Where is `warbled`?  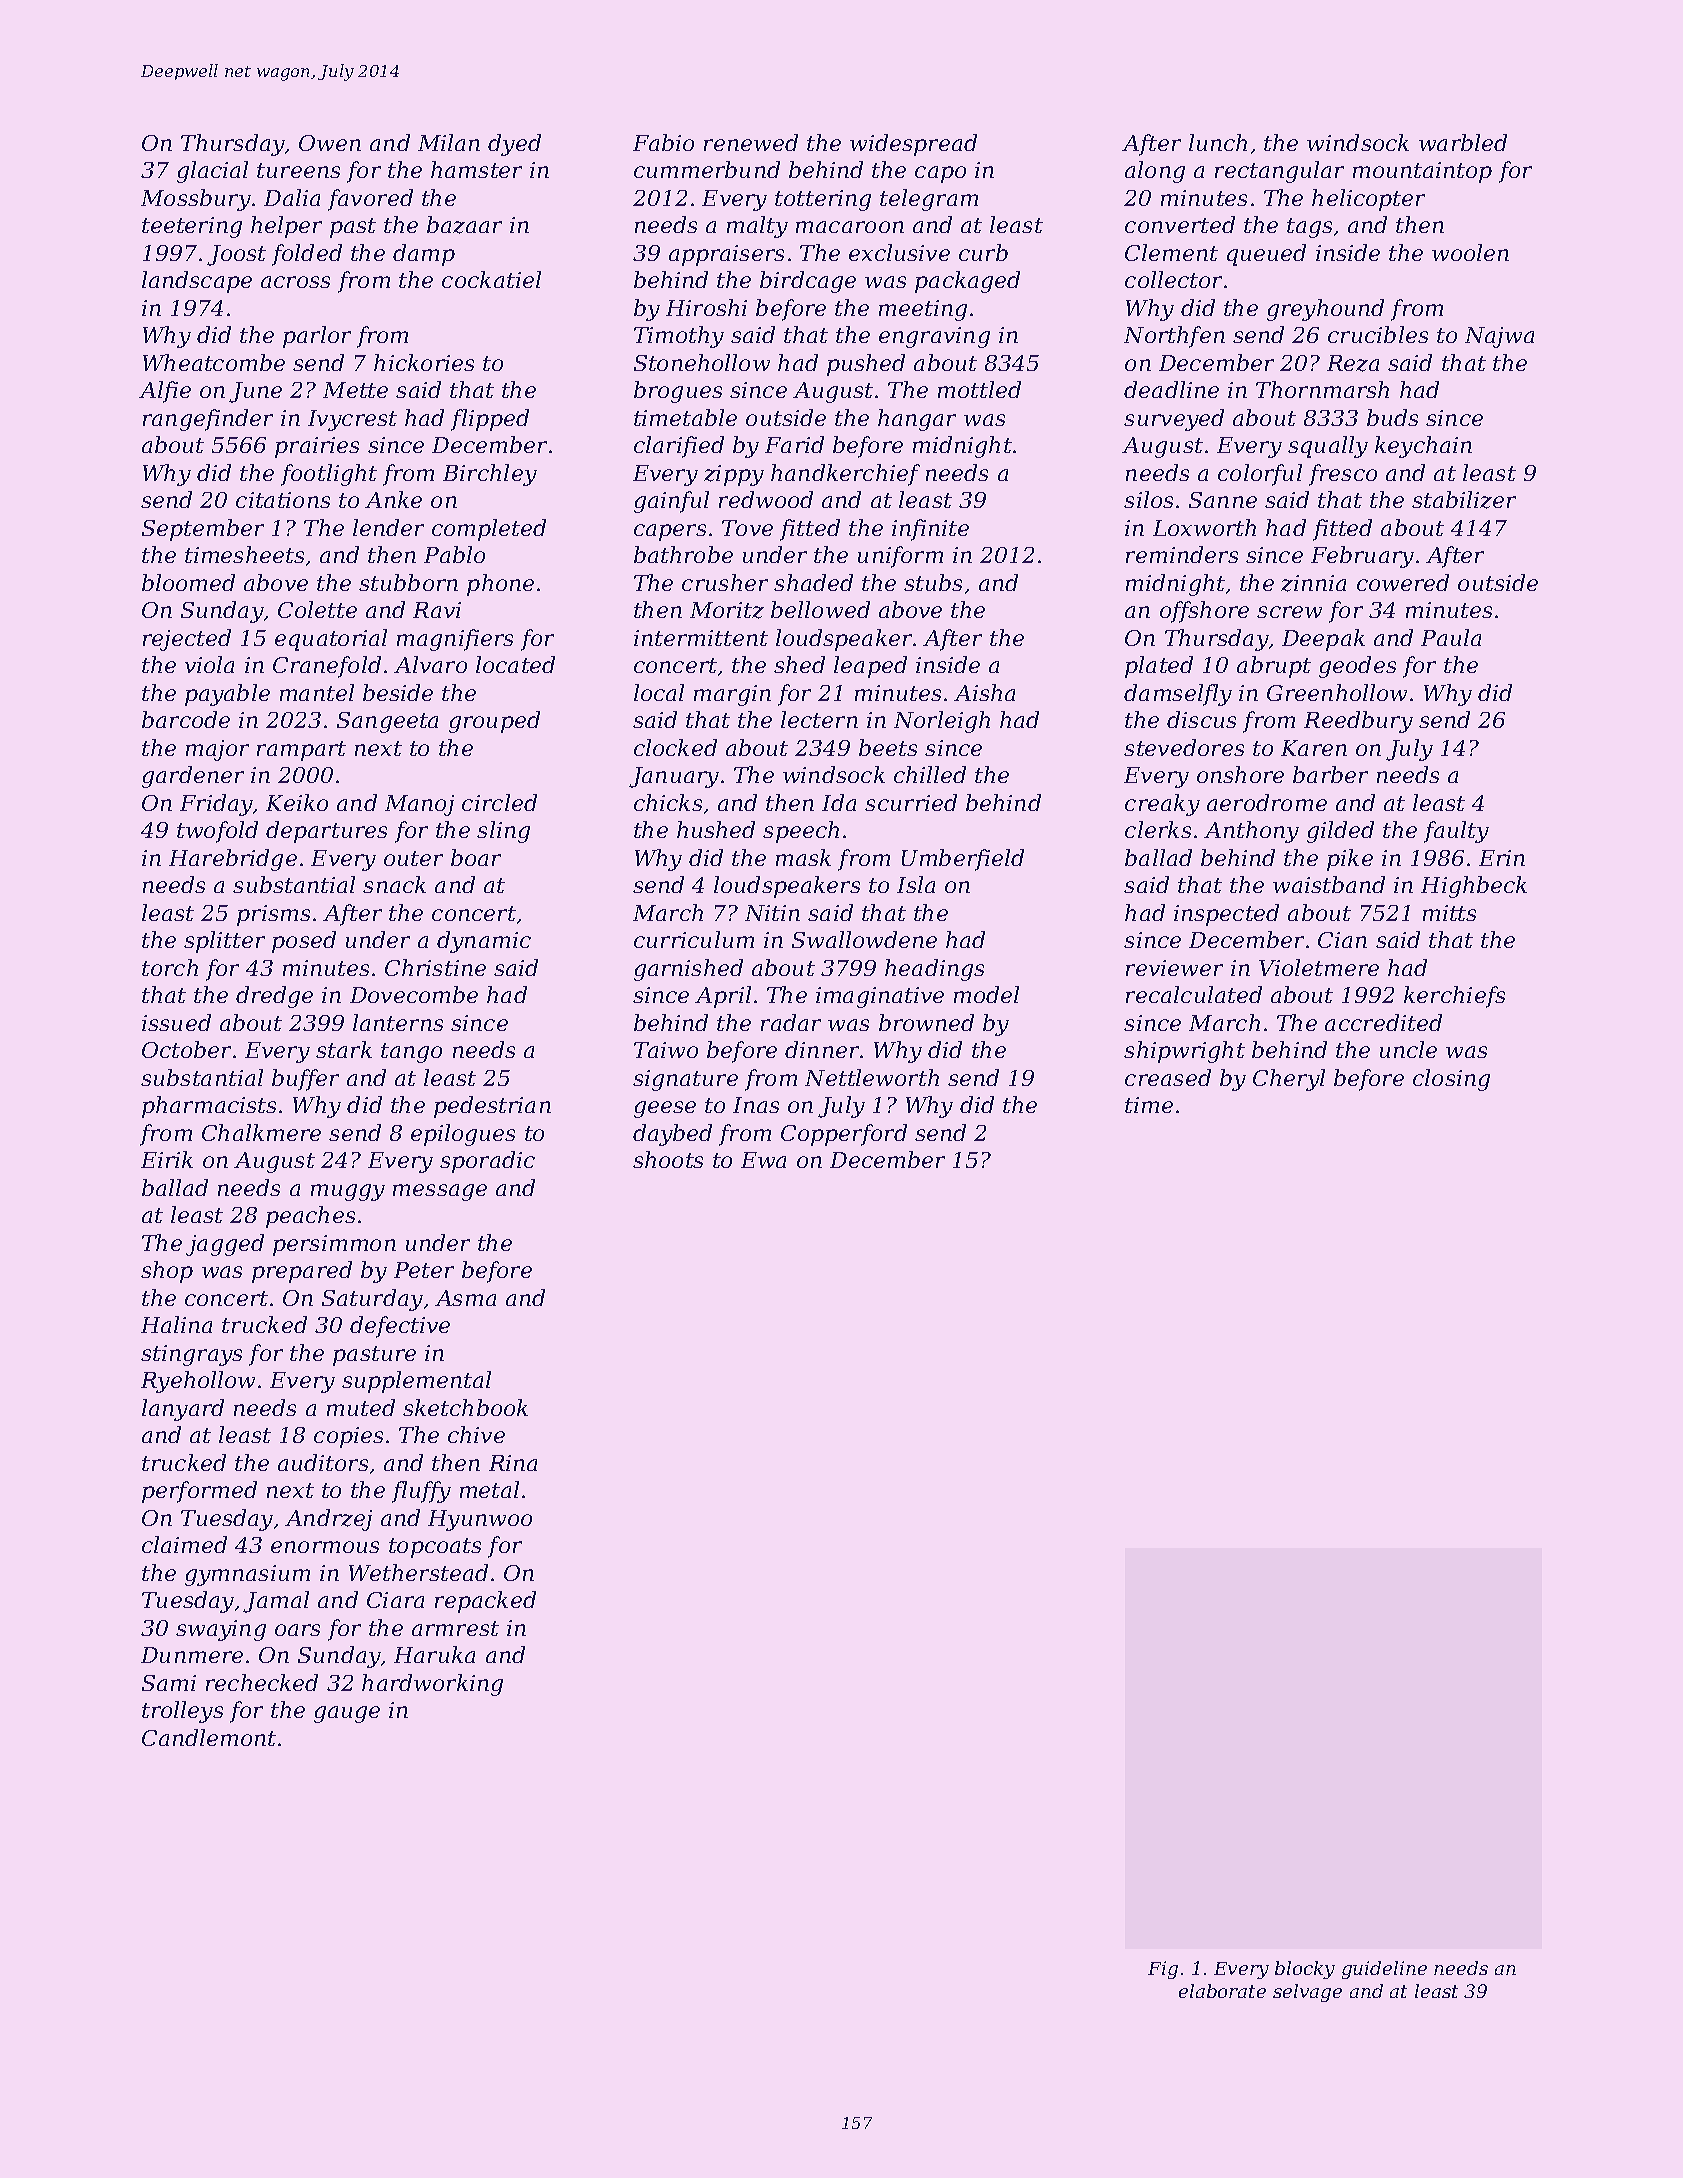
warbled is located at coordinates (1463, 142).
